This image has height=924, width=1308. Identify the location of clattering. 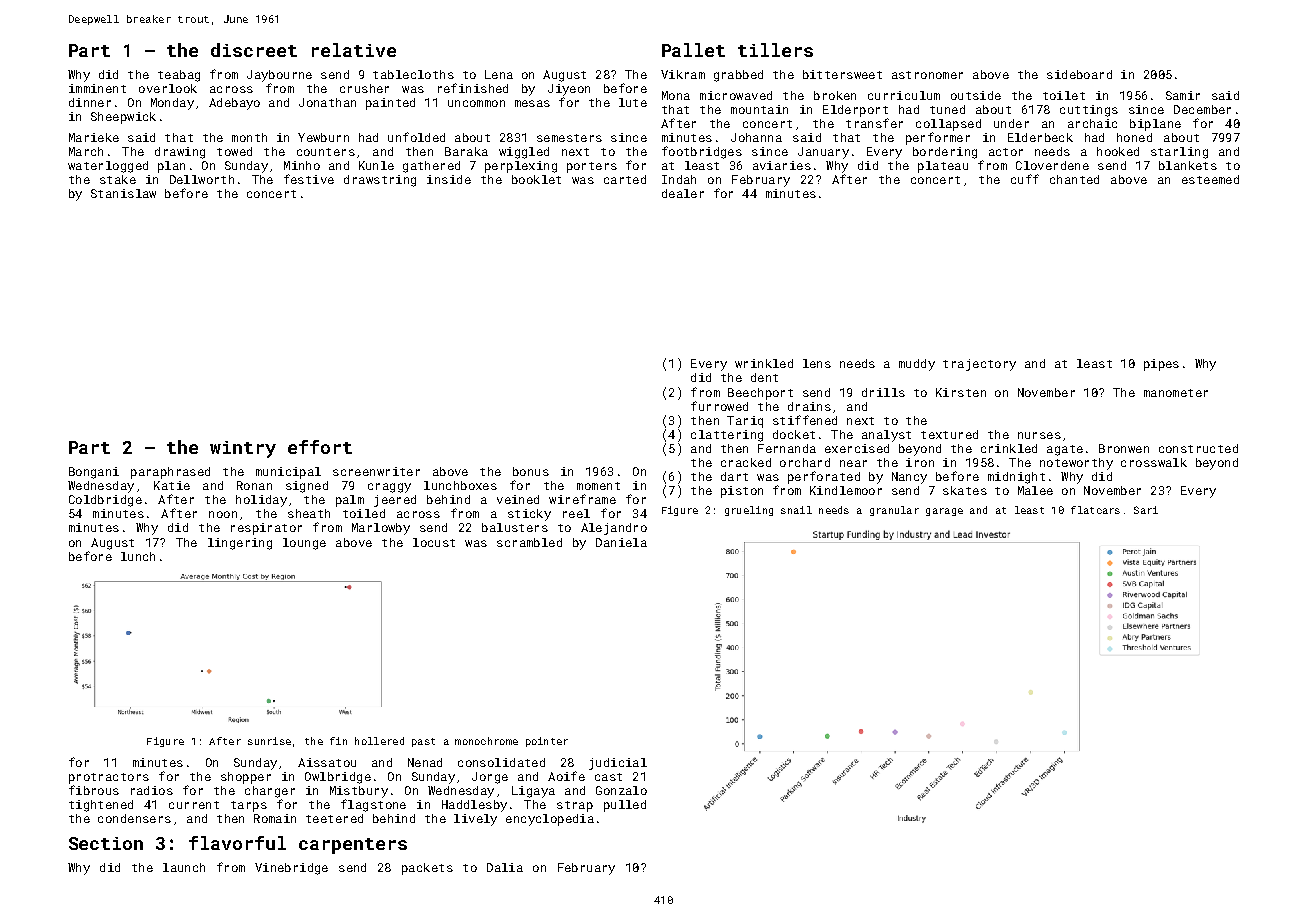
(727, 436).
